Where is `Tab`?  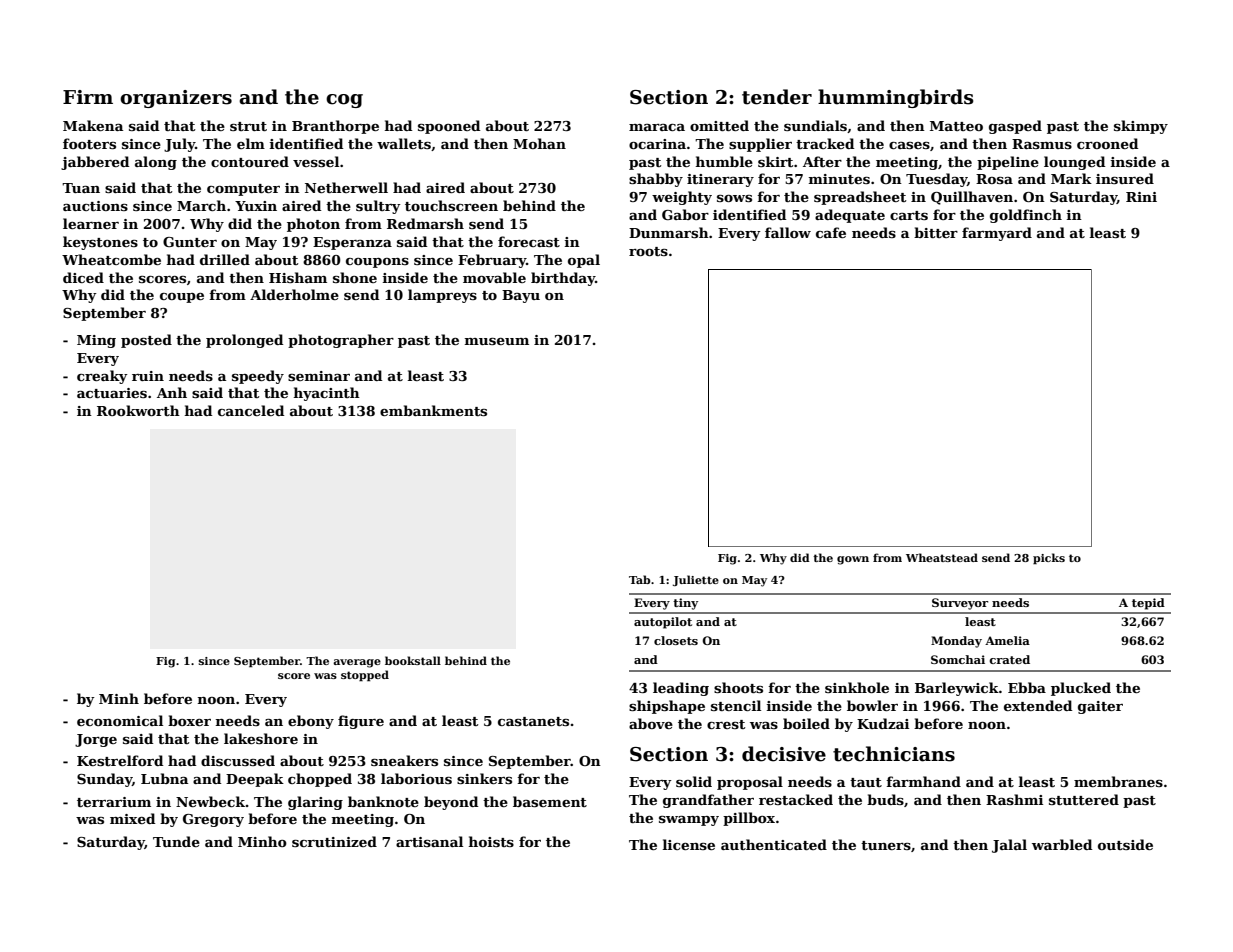
Tab is located at coordinates (640, 579).
